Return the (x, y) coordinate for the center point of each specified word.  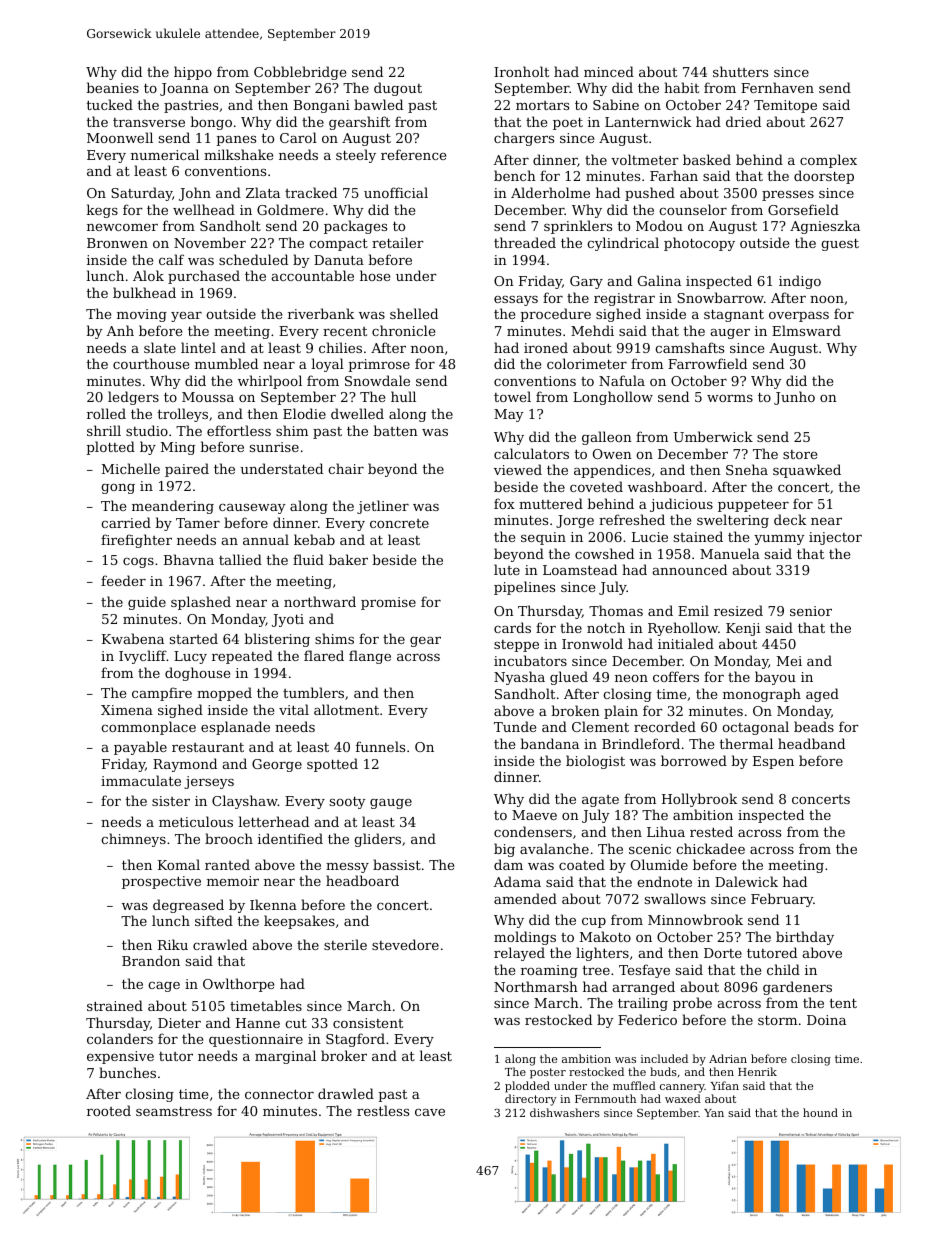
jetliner (383, 507)
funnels (380, 746)
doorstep (824, 177)
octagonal (755, 728)
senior (811, 611)
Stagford (355, 1040)
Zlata (263, 192)
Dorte (723, 953)
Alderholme (550, 192)
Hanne (258, 1023)
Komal (179, 864)
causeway (252, 509)
